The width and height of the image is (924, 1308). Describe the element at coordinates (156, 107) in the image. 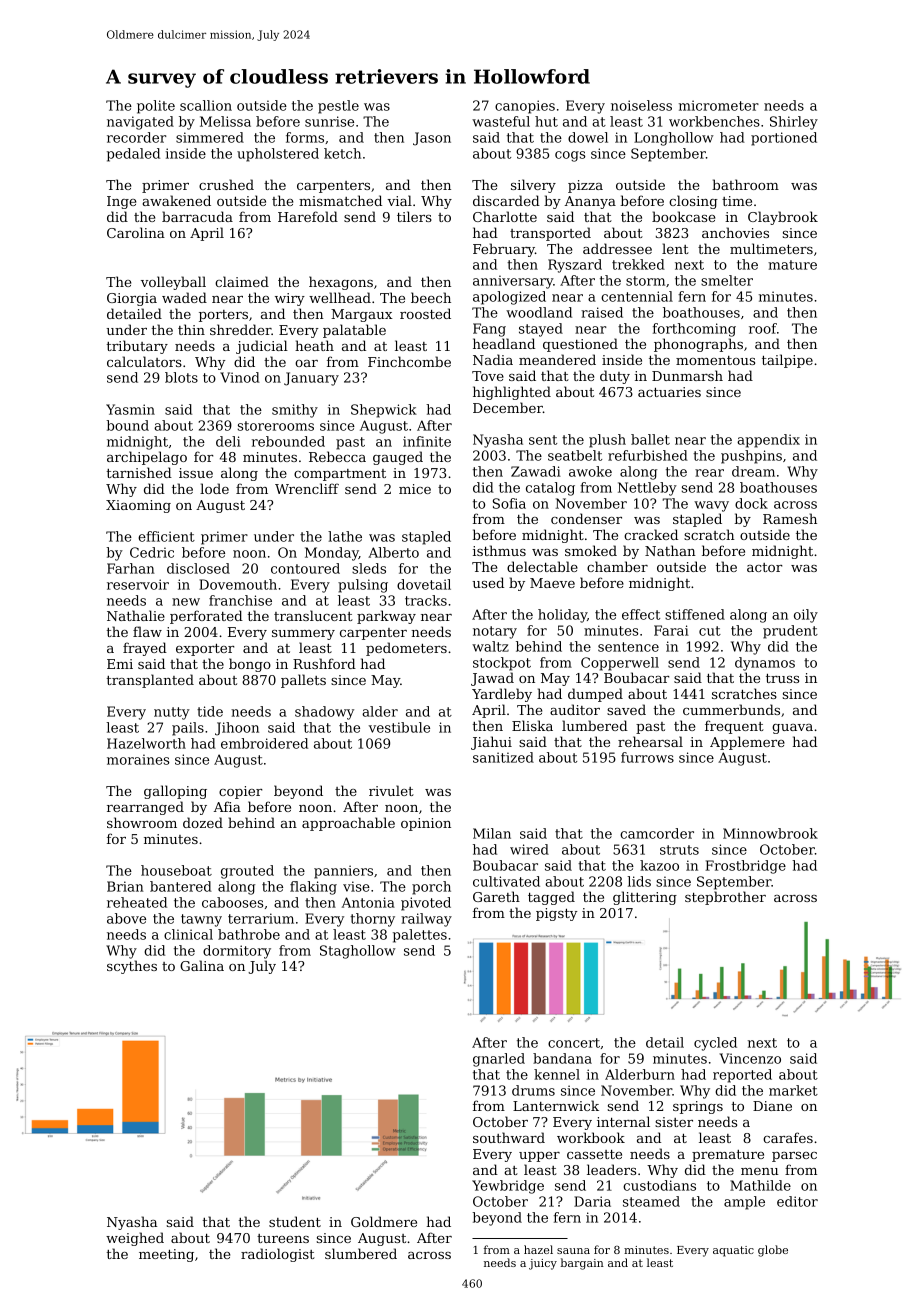

I see `polite` at that location.
